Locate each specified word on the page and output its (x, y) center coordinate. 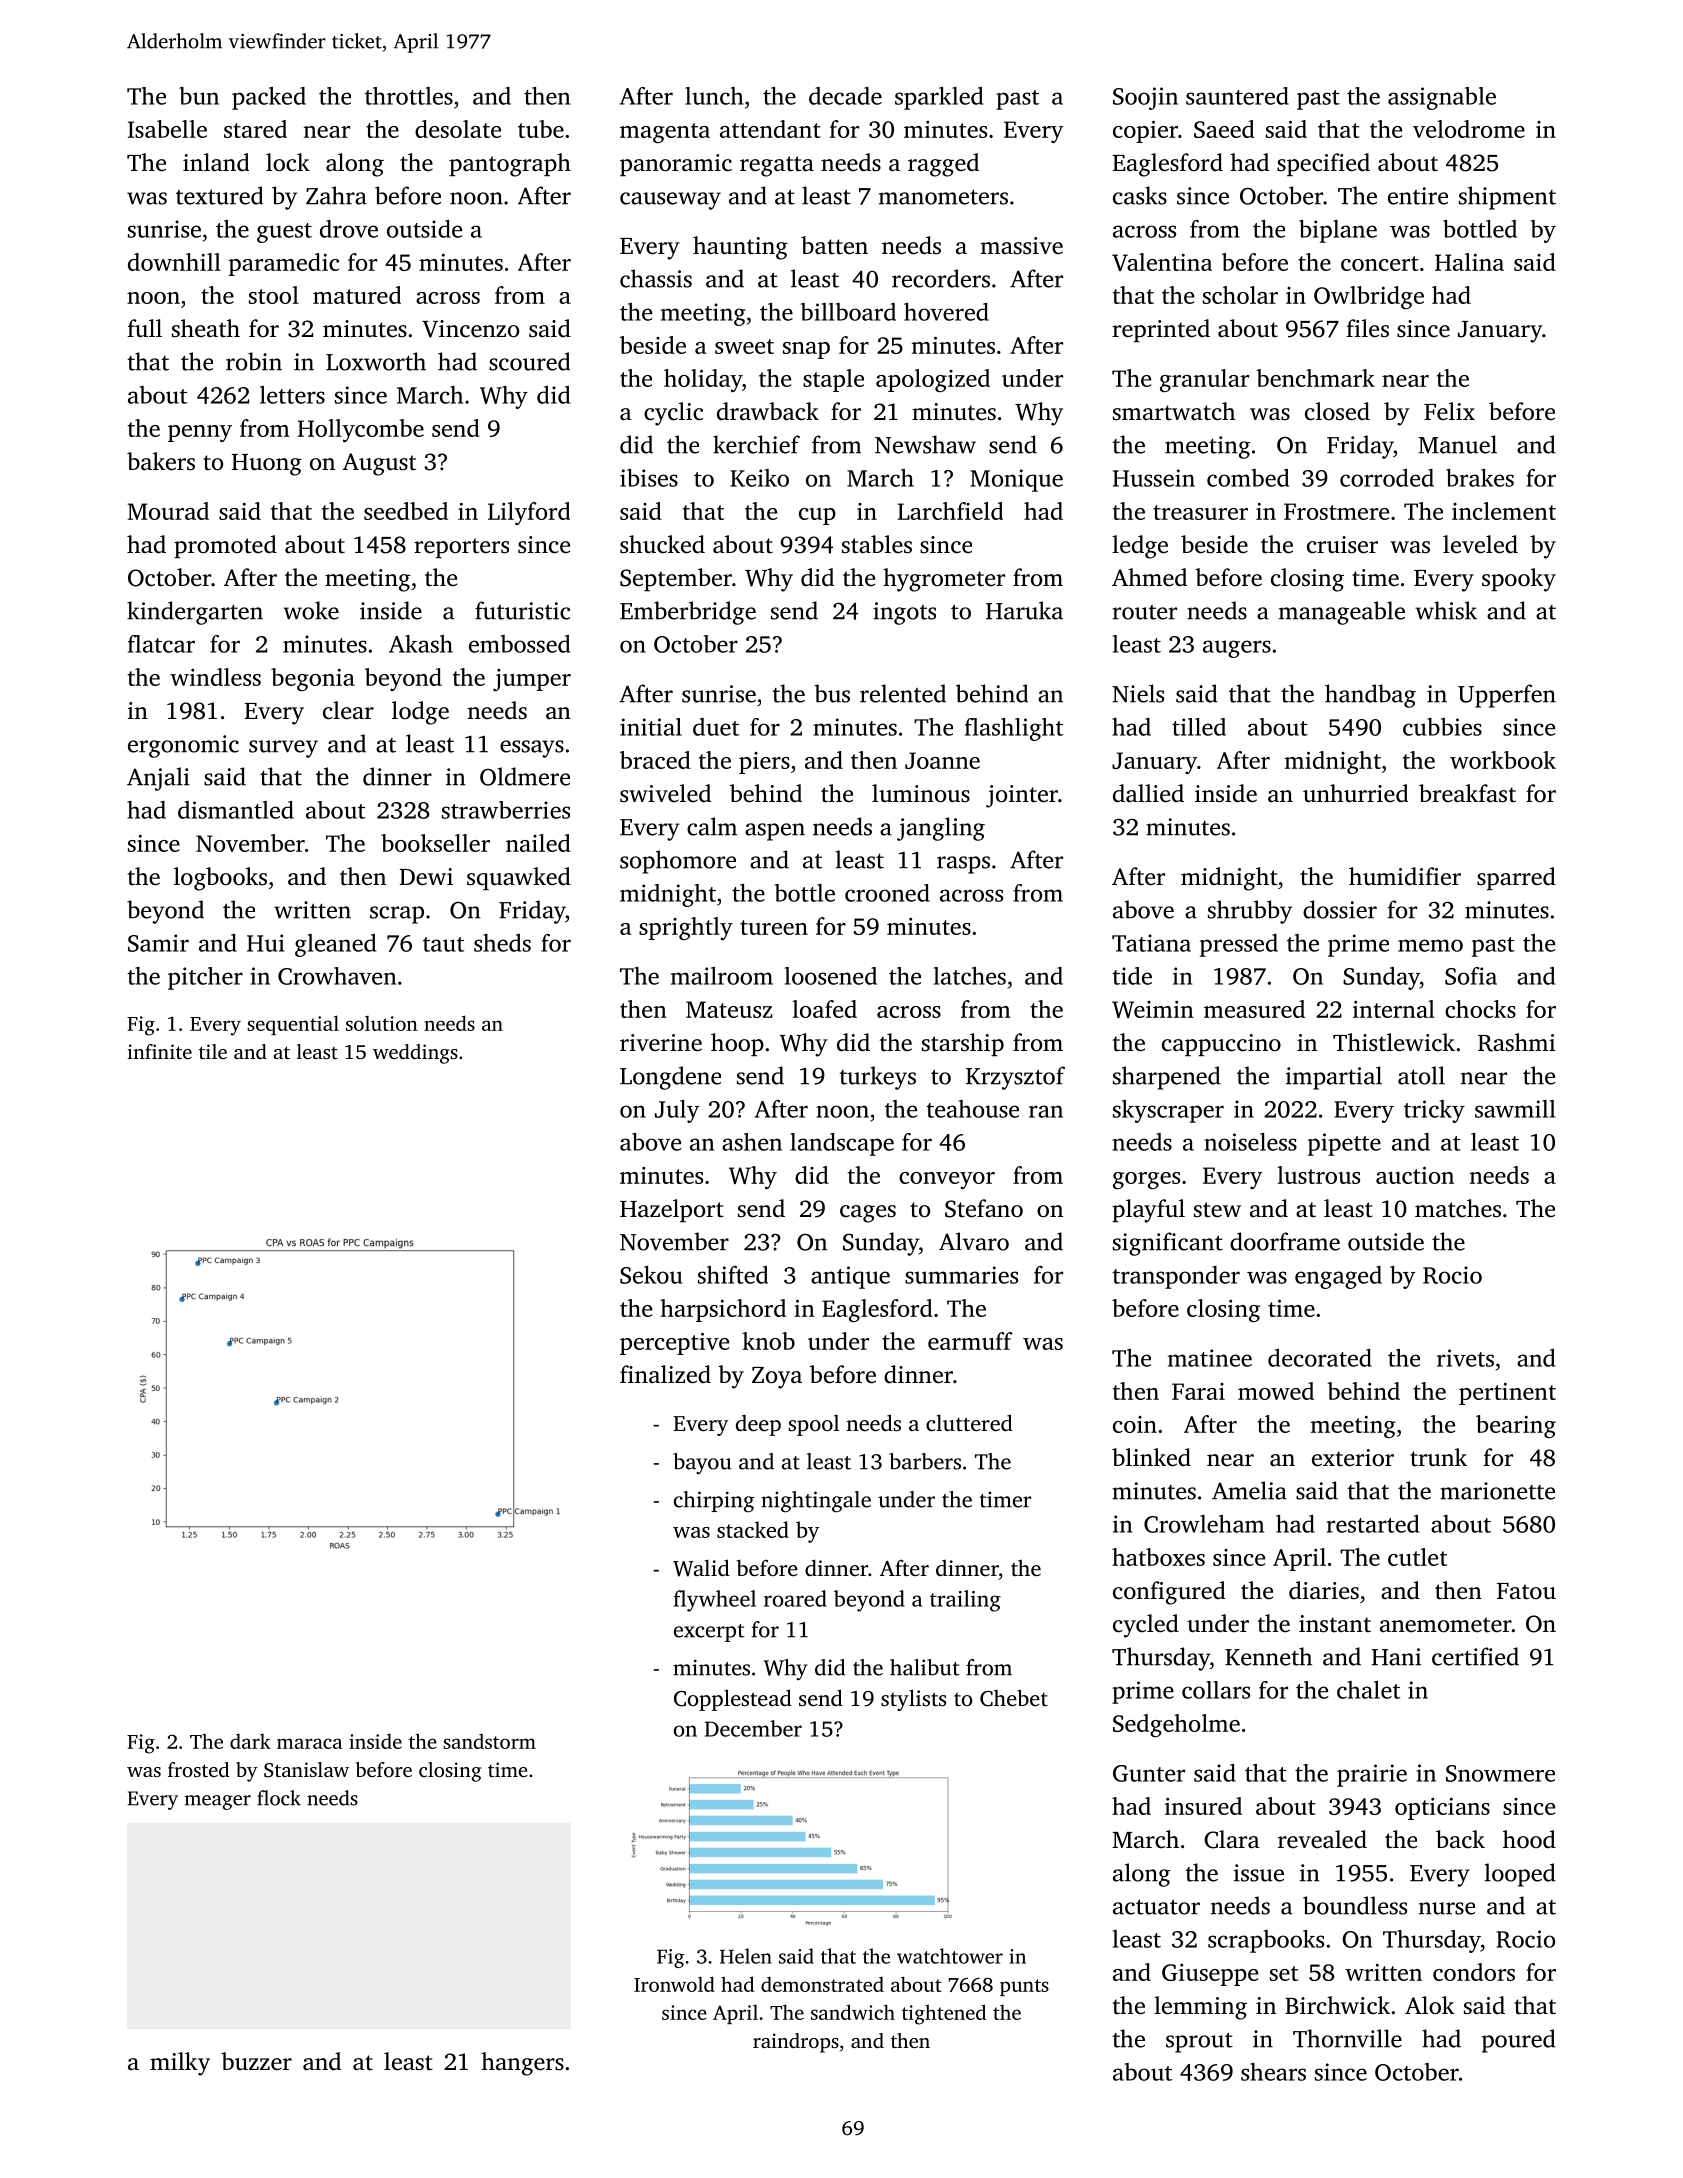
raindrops (796, 2043)
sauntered (1237, 96)
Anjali (158, 779)
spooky (1519, 580)
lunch (714, 96)
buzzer (256, 2061)
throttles (409, 96)
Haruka (1024, 610)
